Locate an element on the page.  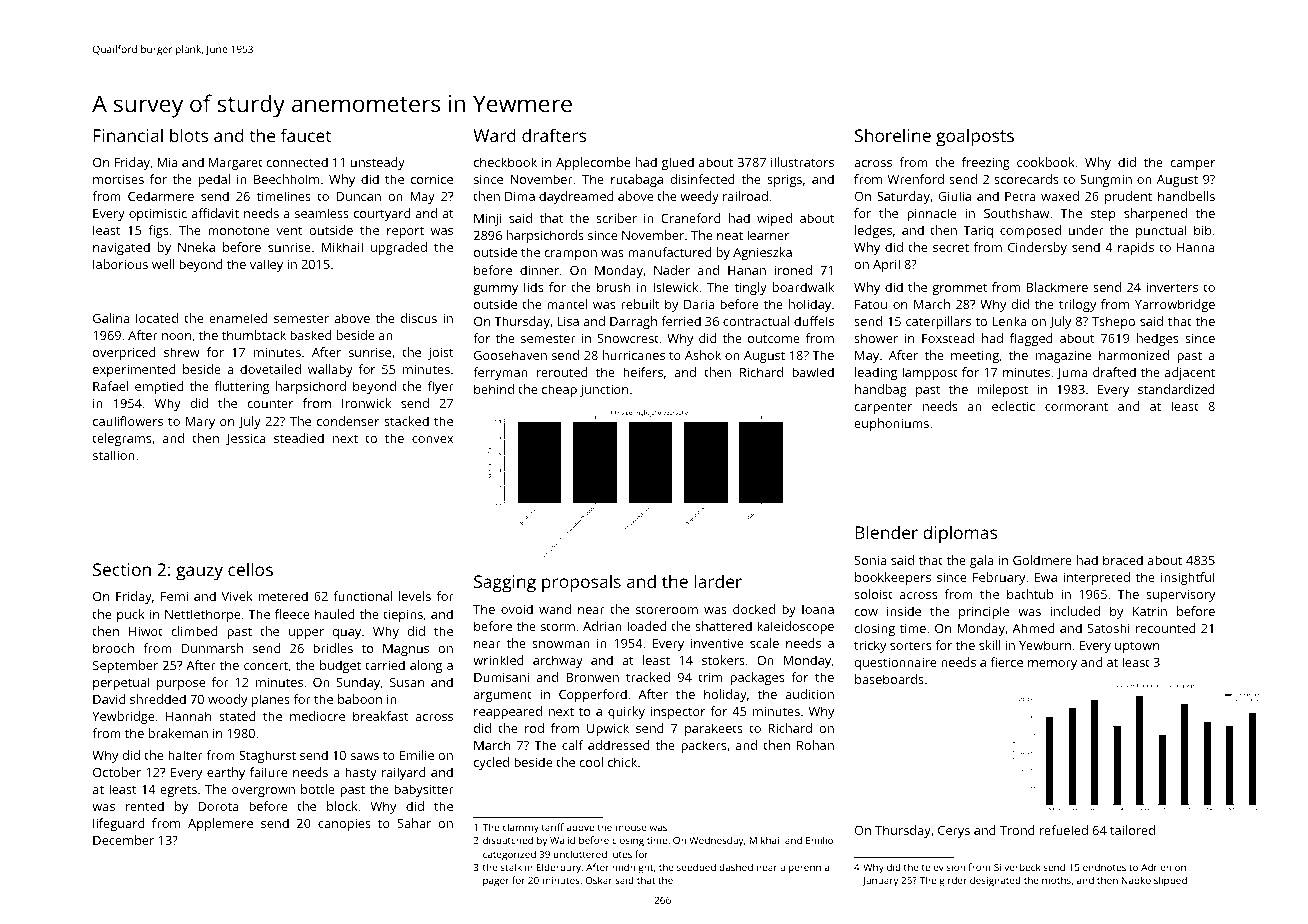
proposals is located at coordinates (581, 583).
